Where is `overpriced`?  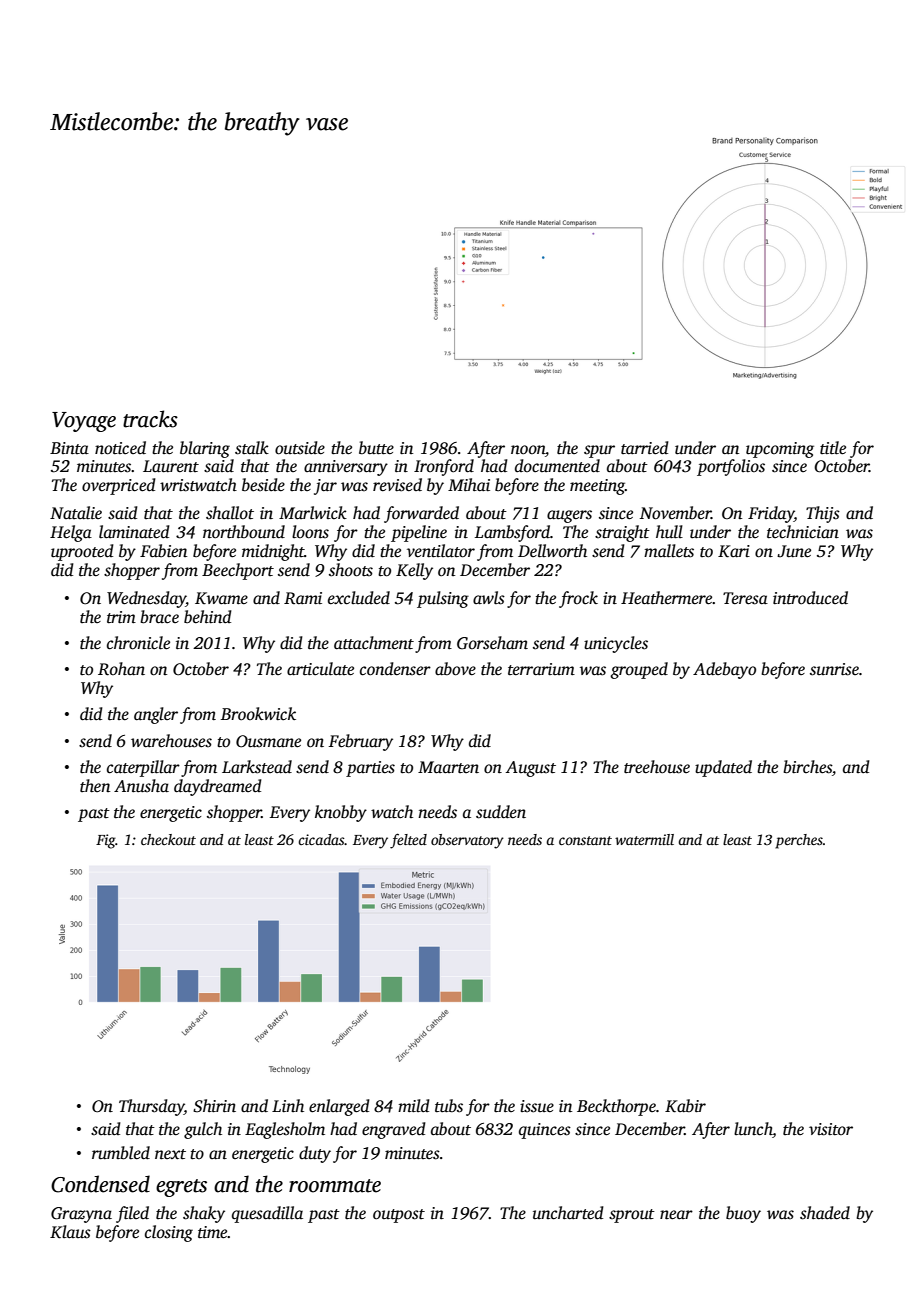
overpriced is located at coordinates (119, 486).
